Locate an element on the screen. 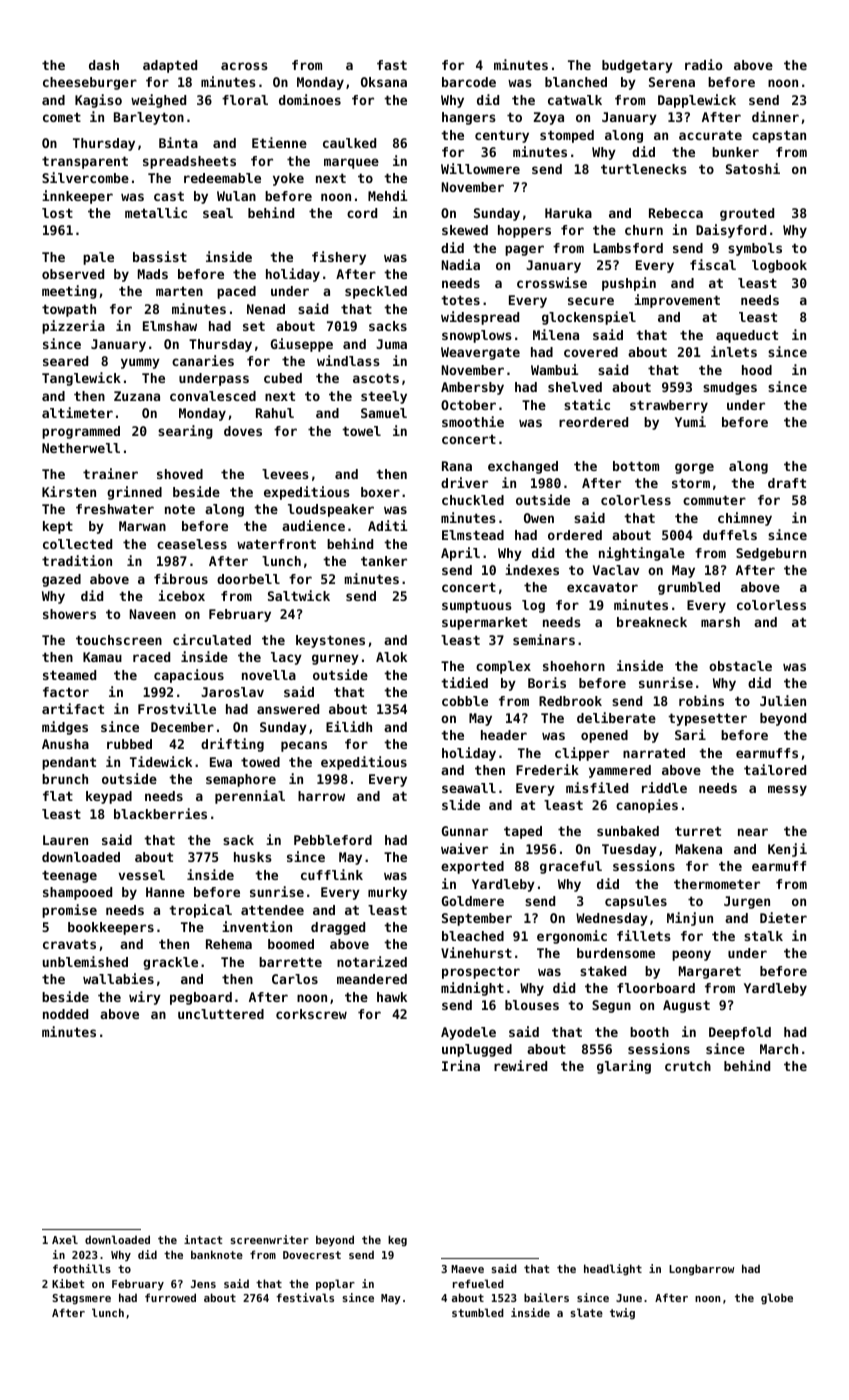 Image resolution: width=849 pixels, height=1400 pixels. skewed is located at coordinates (465, 230).
